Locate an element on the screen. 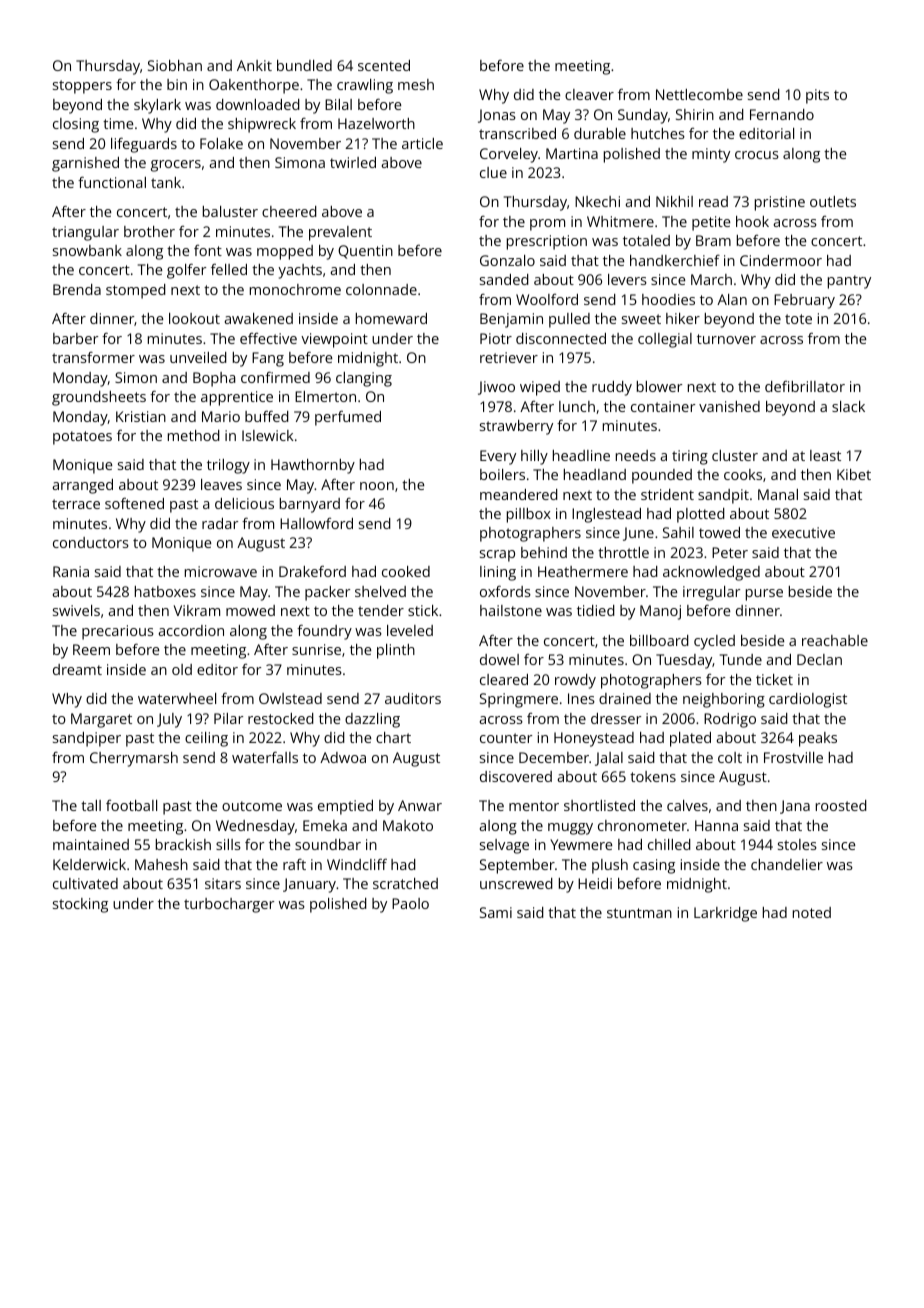 The width and height of the screenshot is (924, 1308). precarious is located at coordinates (118, 632).
